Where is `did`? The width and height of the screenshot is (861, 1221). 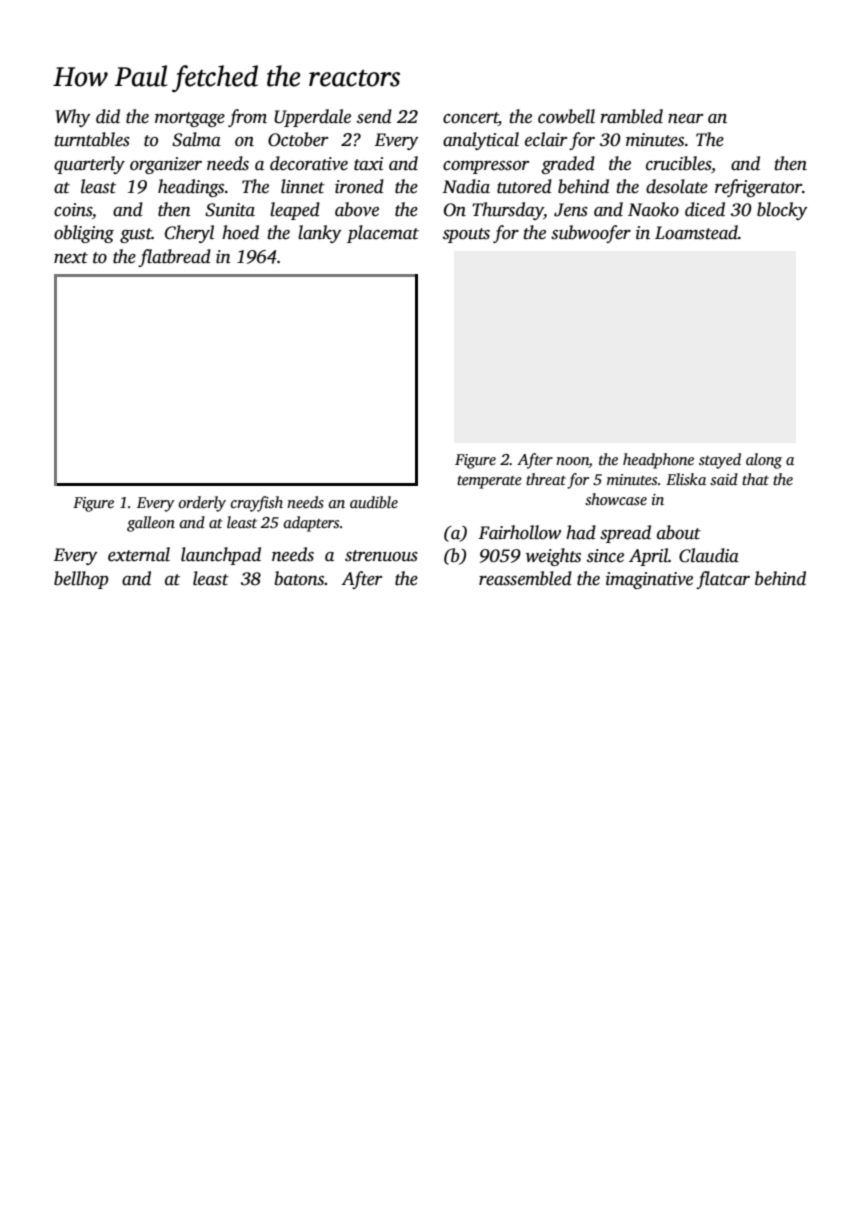
did is located at coordinates (108, 116).
